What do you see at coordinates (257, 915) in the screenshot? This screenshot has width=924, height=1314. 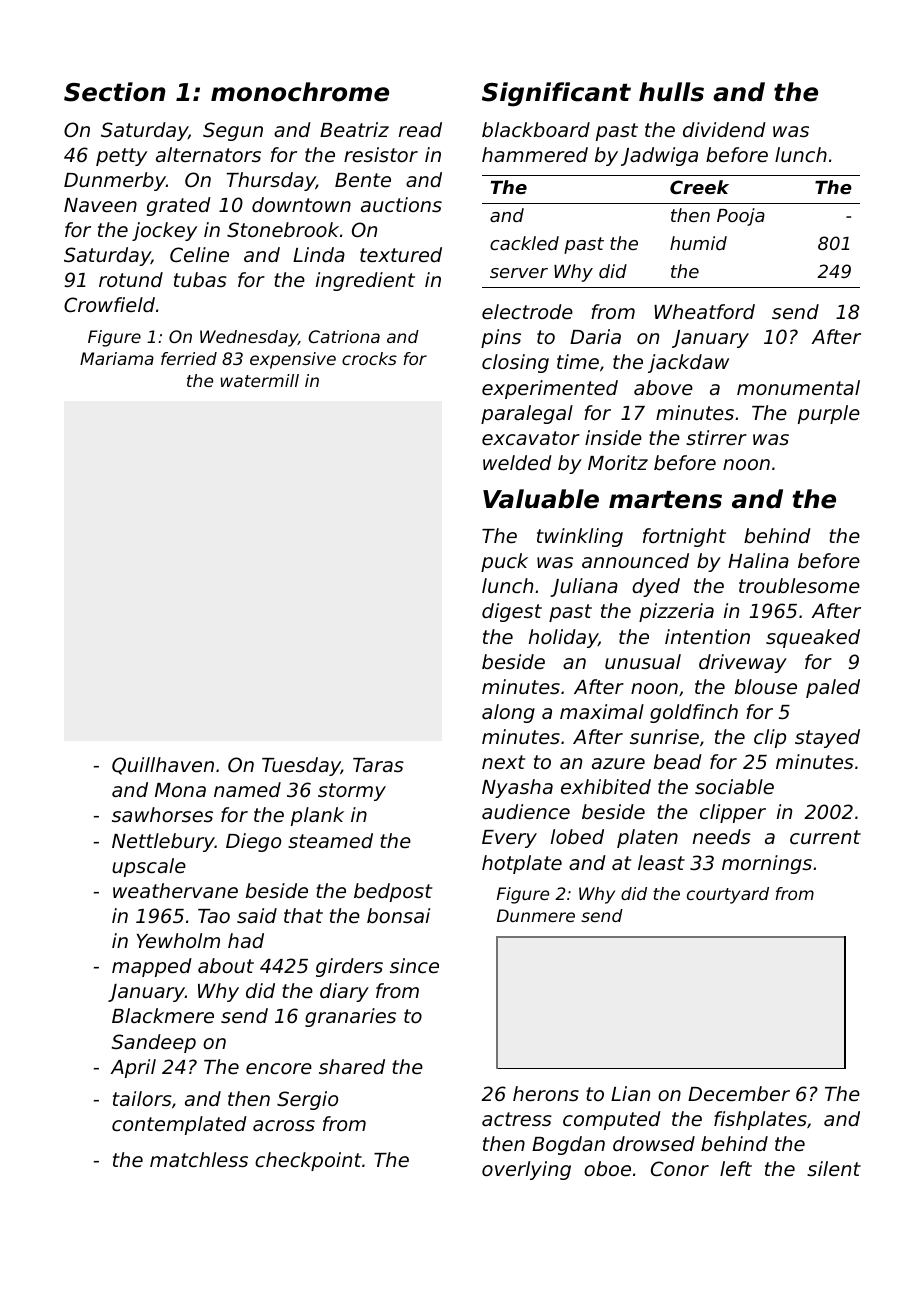 I see `said` at bounding box center [257, 915].
